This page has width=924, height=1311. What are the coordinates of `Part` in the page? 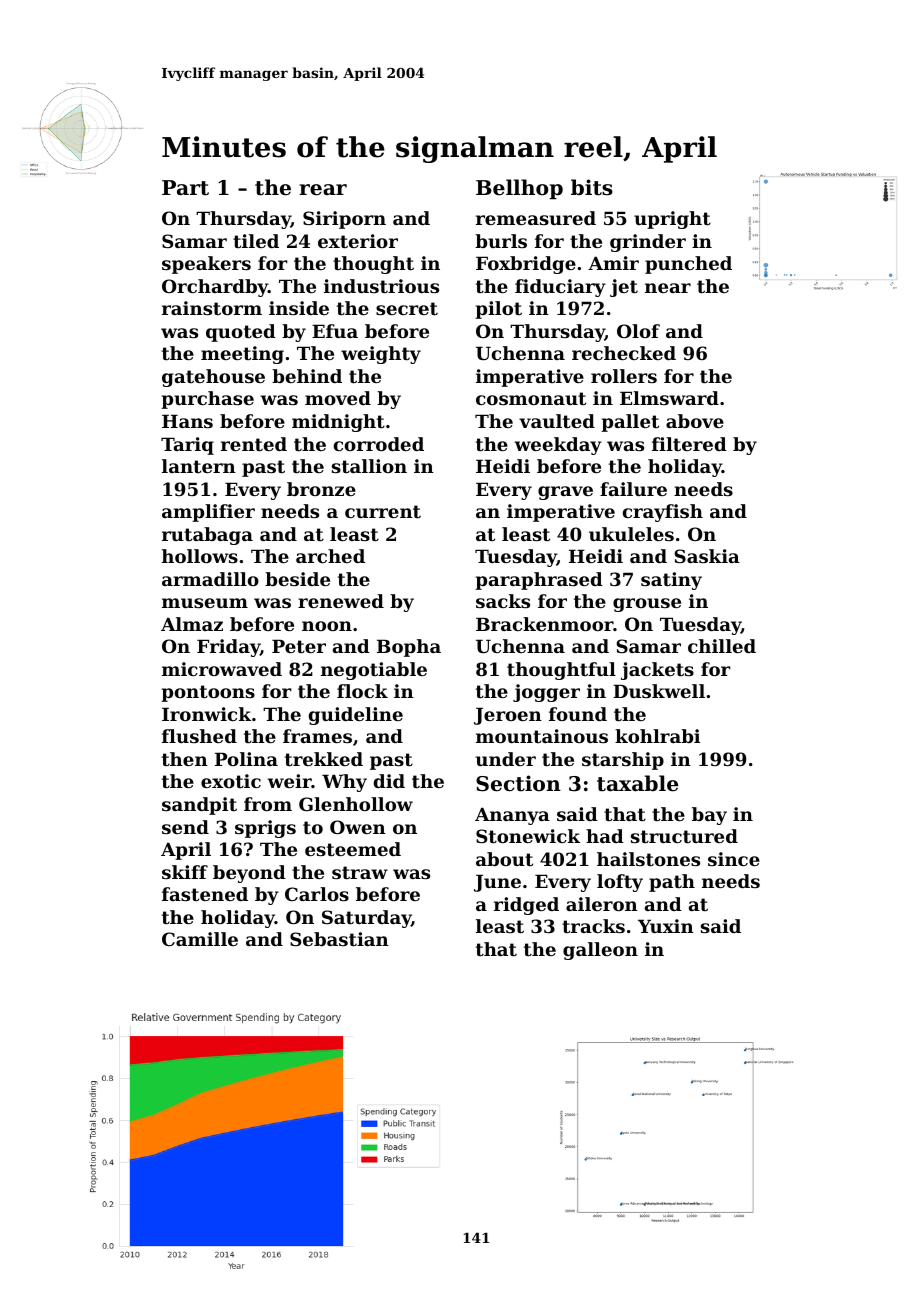 It's located at (185, 188).
